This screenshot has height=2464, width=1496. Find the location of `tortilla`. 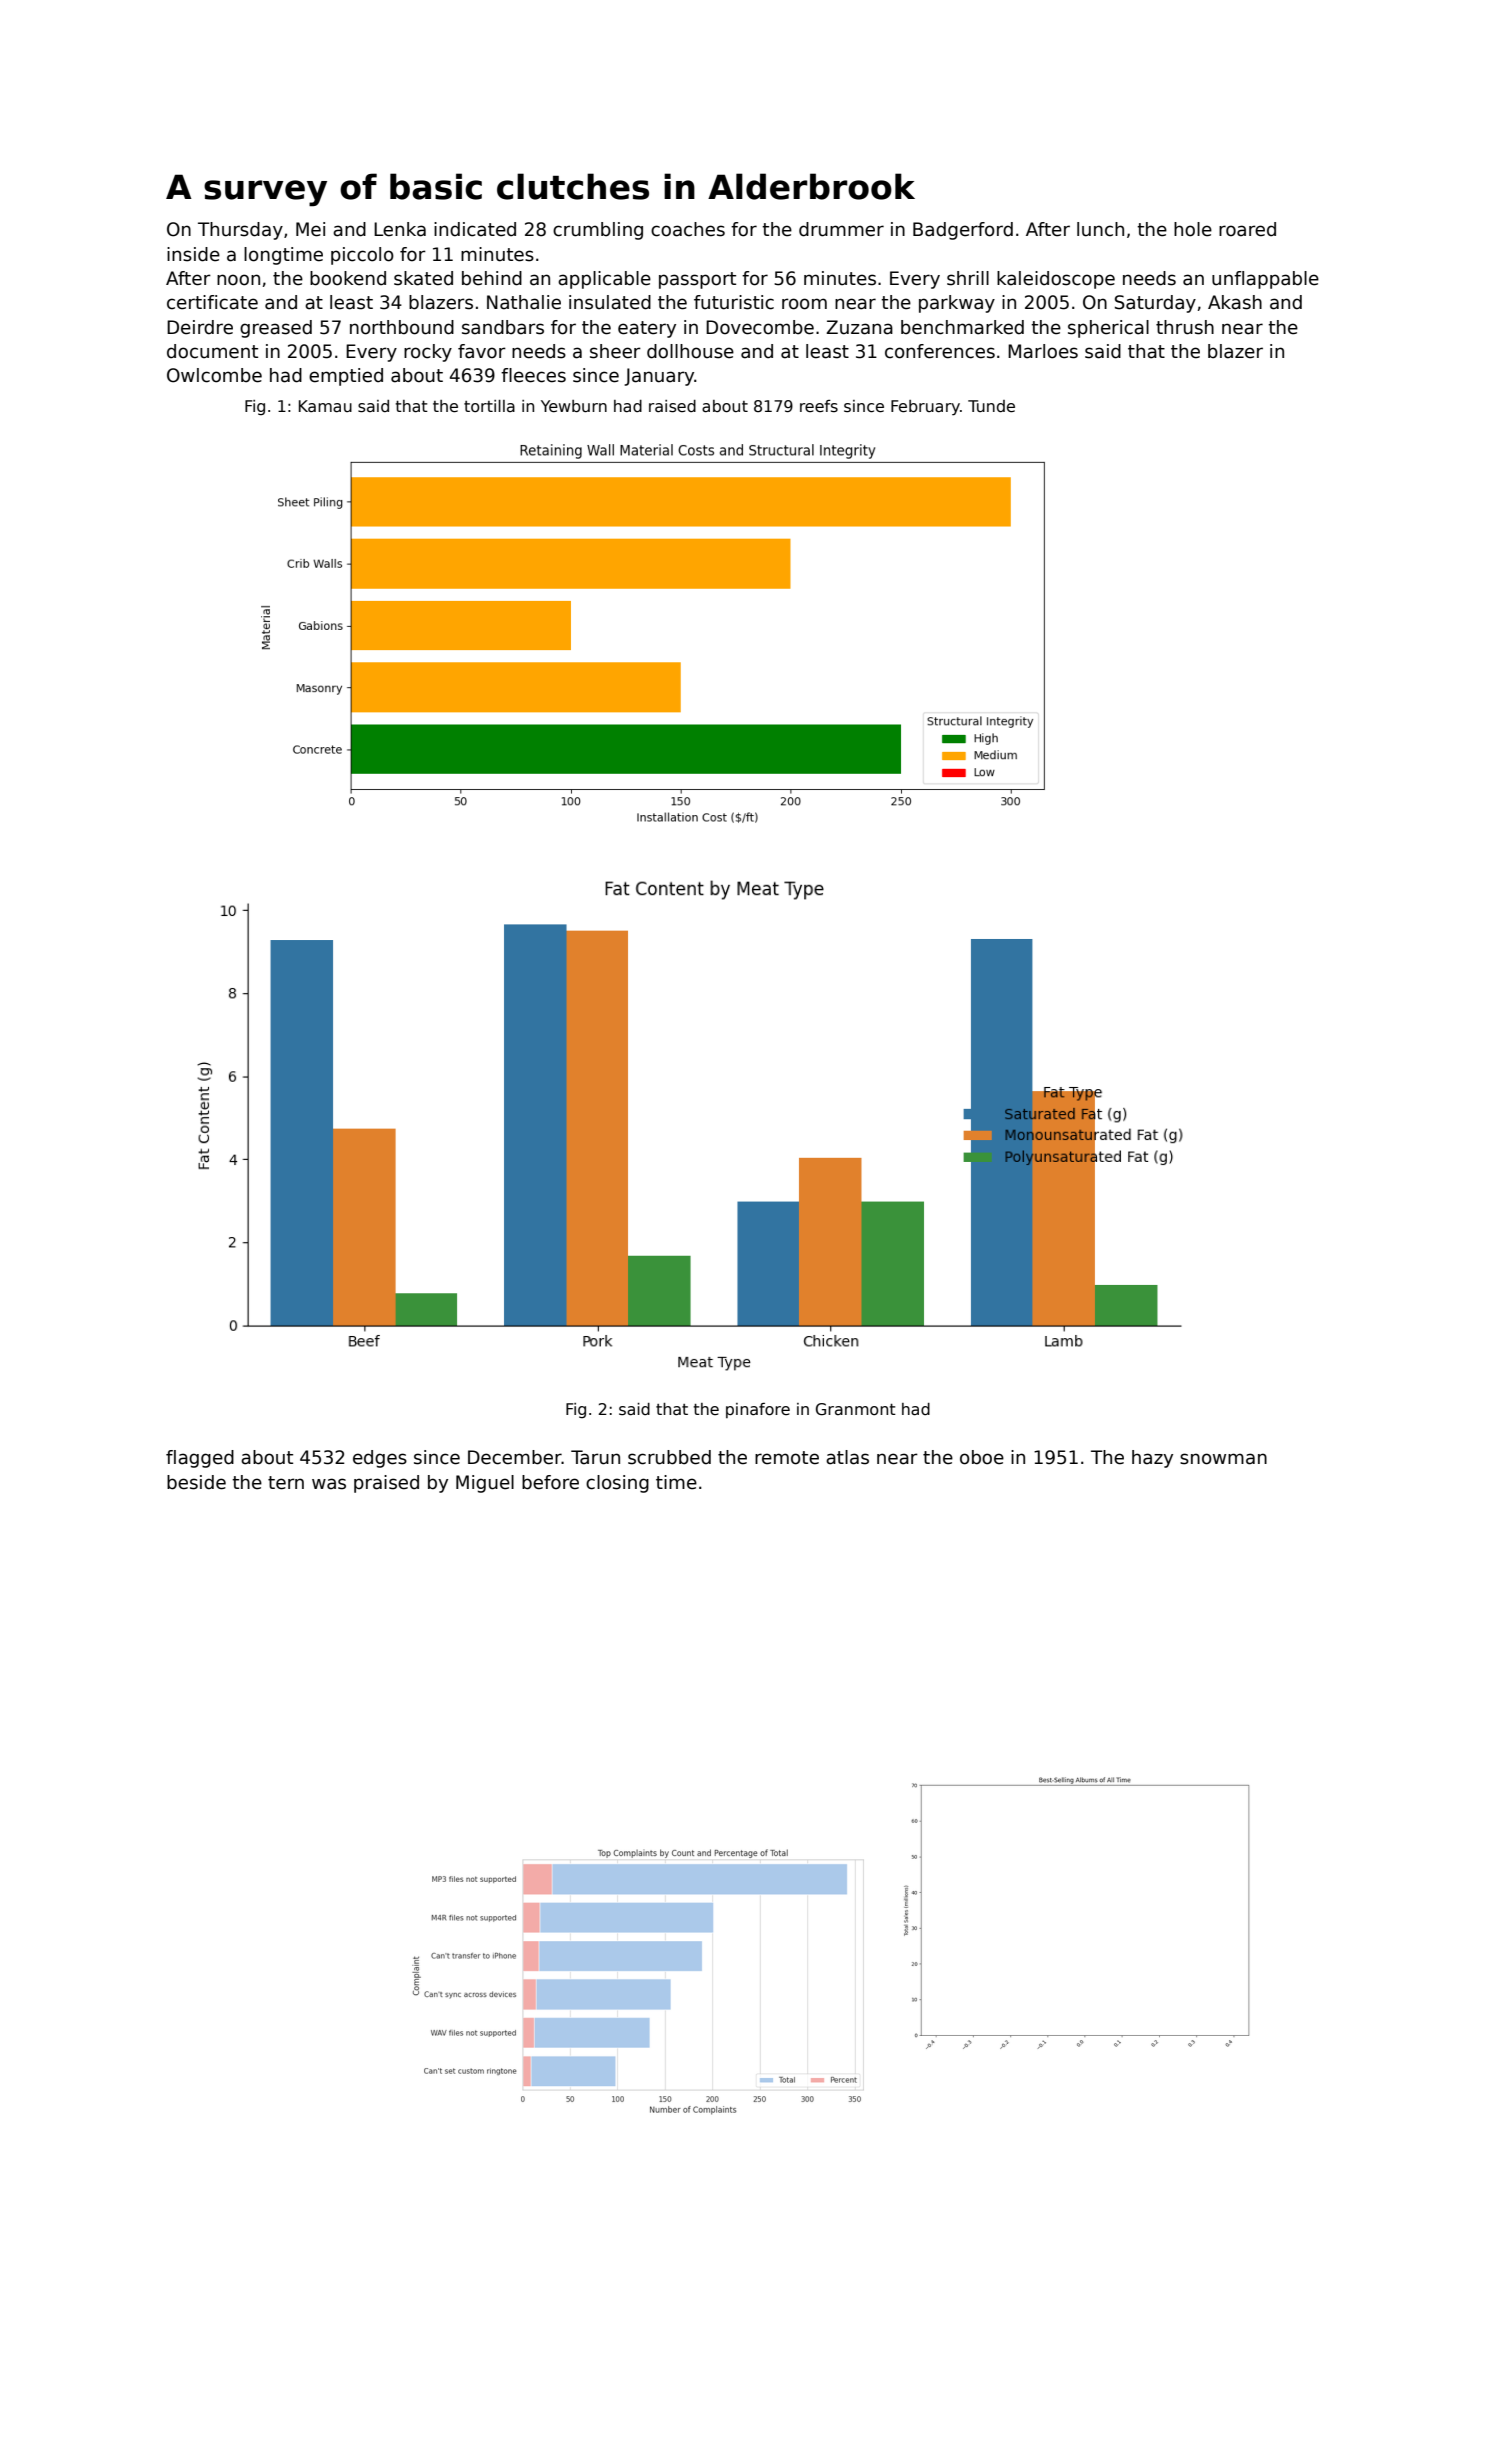

tortilla is located at coordinates (489, 406).
